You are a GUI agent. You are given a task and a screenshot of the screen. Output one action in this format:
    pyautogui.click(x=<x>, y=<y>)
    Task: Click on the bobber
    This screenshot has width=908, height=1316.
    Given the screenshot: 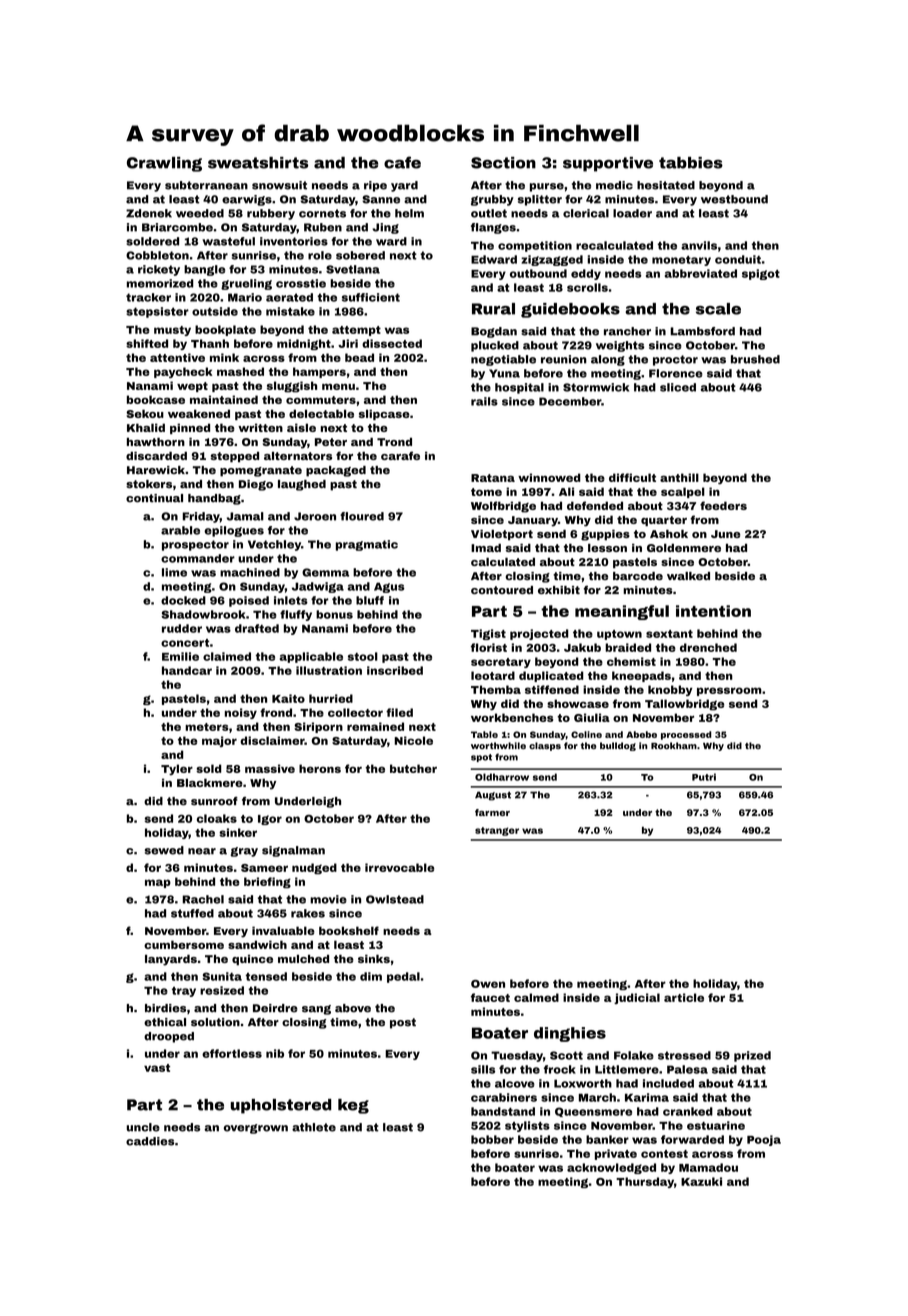 What is the action you would take?
    pyautogui.click(x=492, y=1139)
